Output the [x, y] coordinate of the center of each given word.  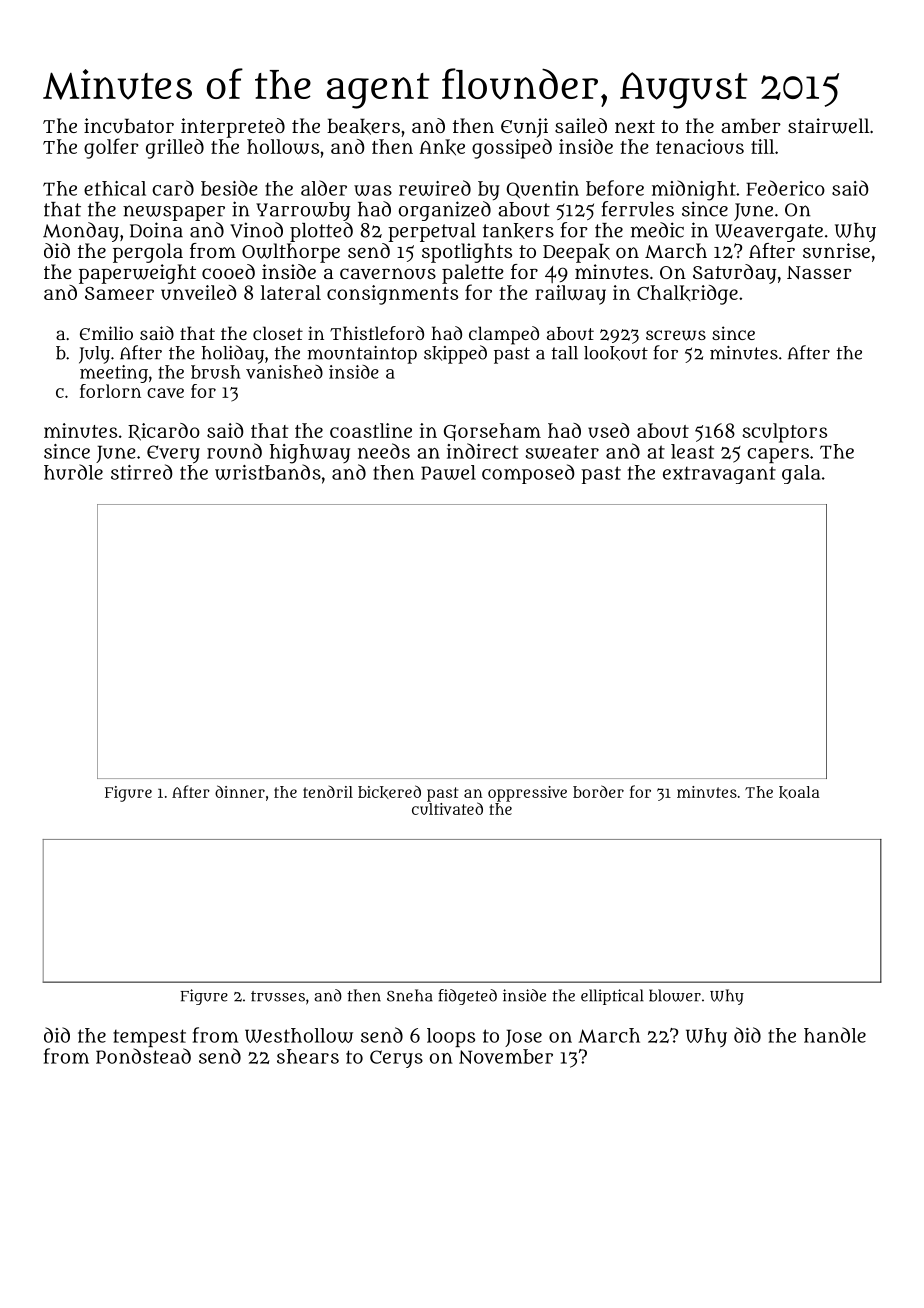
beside [229, 188]
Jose [523, 1038]
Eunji [524, 128]
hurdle [73, 472]
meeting [114, 374]
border [598, 791]
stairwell [828, 126]
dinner [240, 791]
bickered [389, 792]
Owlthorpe [291, 253]
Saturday [734, 274]
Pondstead [143, 1056]
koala [799, 792]
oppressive [527, 794]
